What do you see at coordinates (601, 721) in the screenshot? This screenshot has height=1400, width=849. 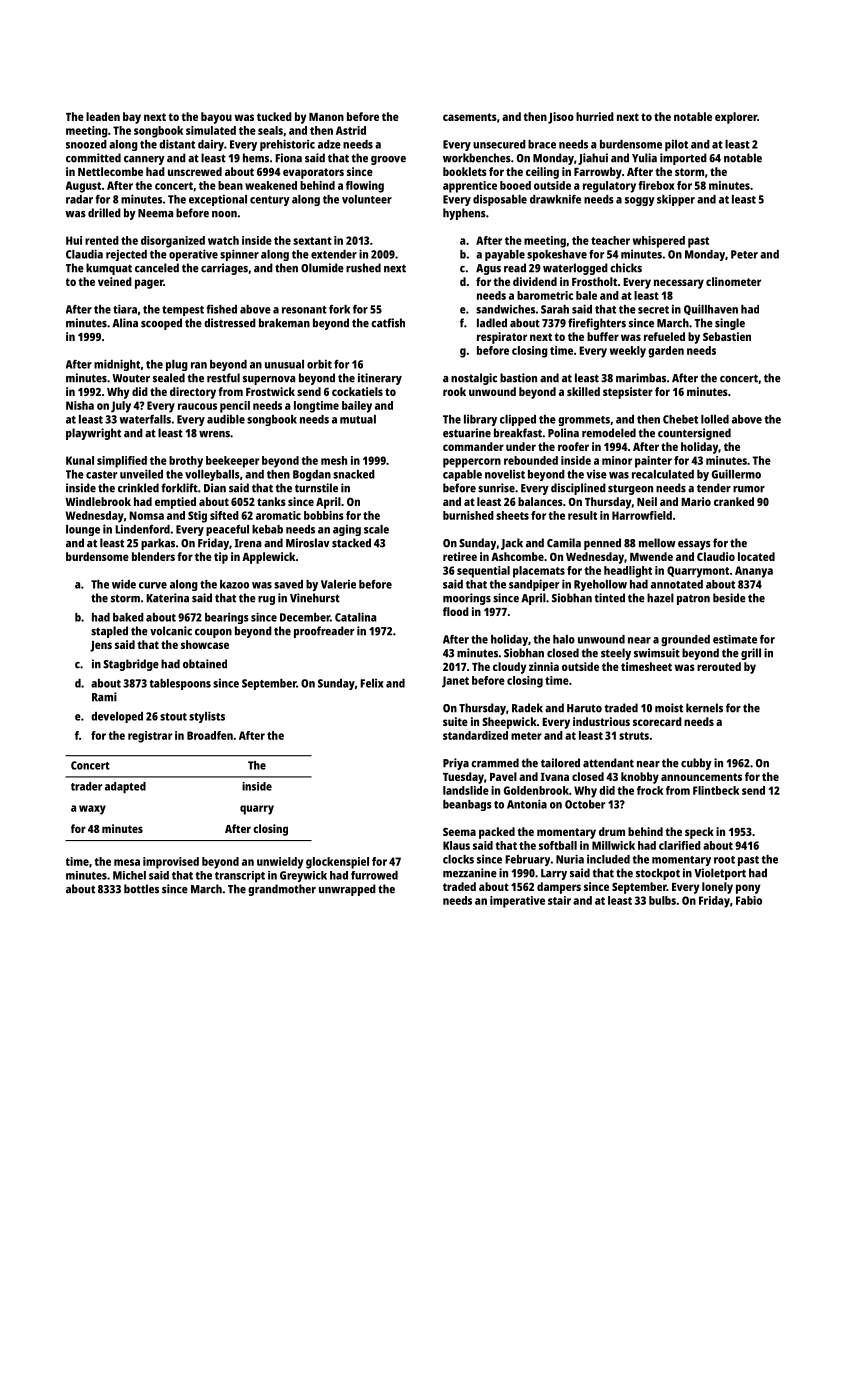 I see `industrious` at bounding box center [601, 721].
